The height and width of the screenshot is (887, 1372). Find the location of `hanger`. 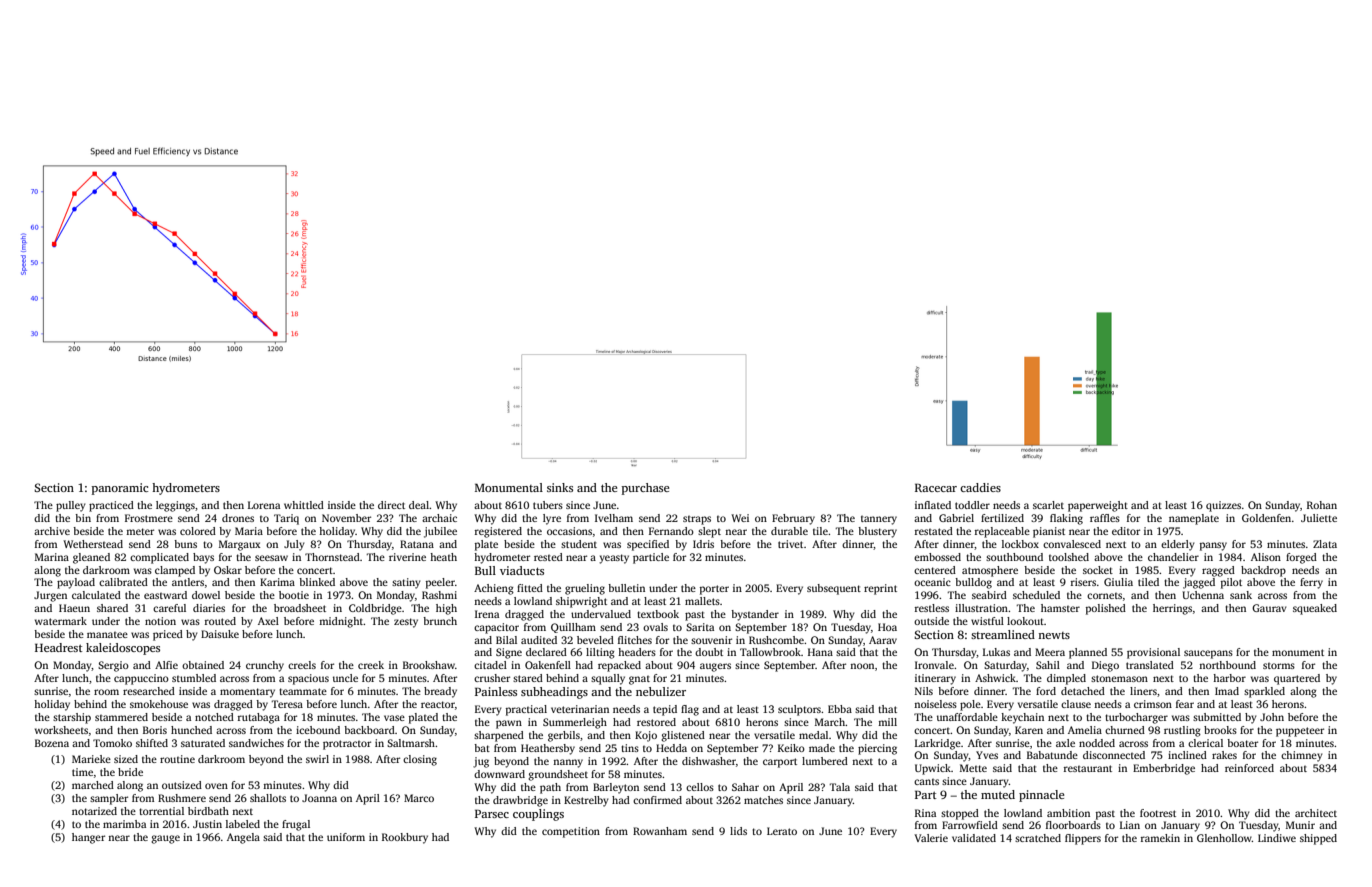

hanger is located at coordinates (88, 838).
